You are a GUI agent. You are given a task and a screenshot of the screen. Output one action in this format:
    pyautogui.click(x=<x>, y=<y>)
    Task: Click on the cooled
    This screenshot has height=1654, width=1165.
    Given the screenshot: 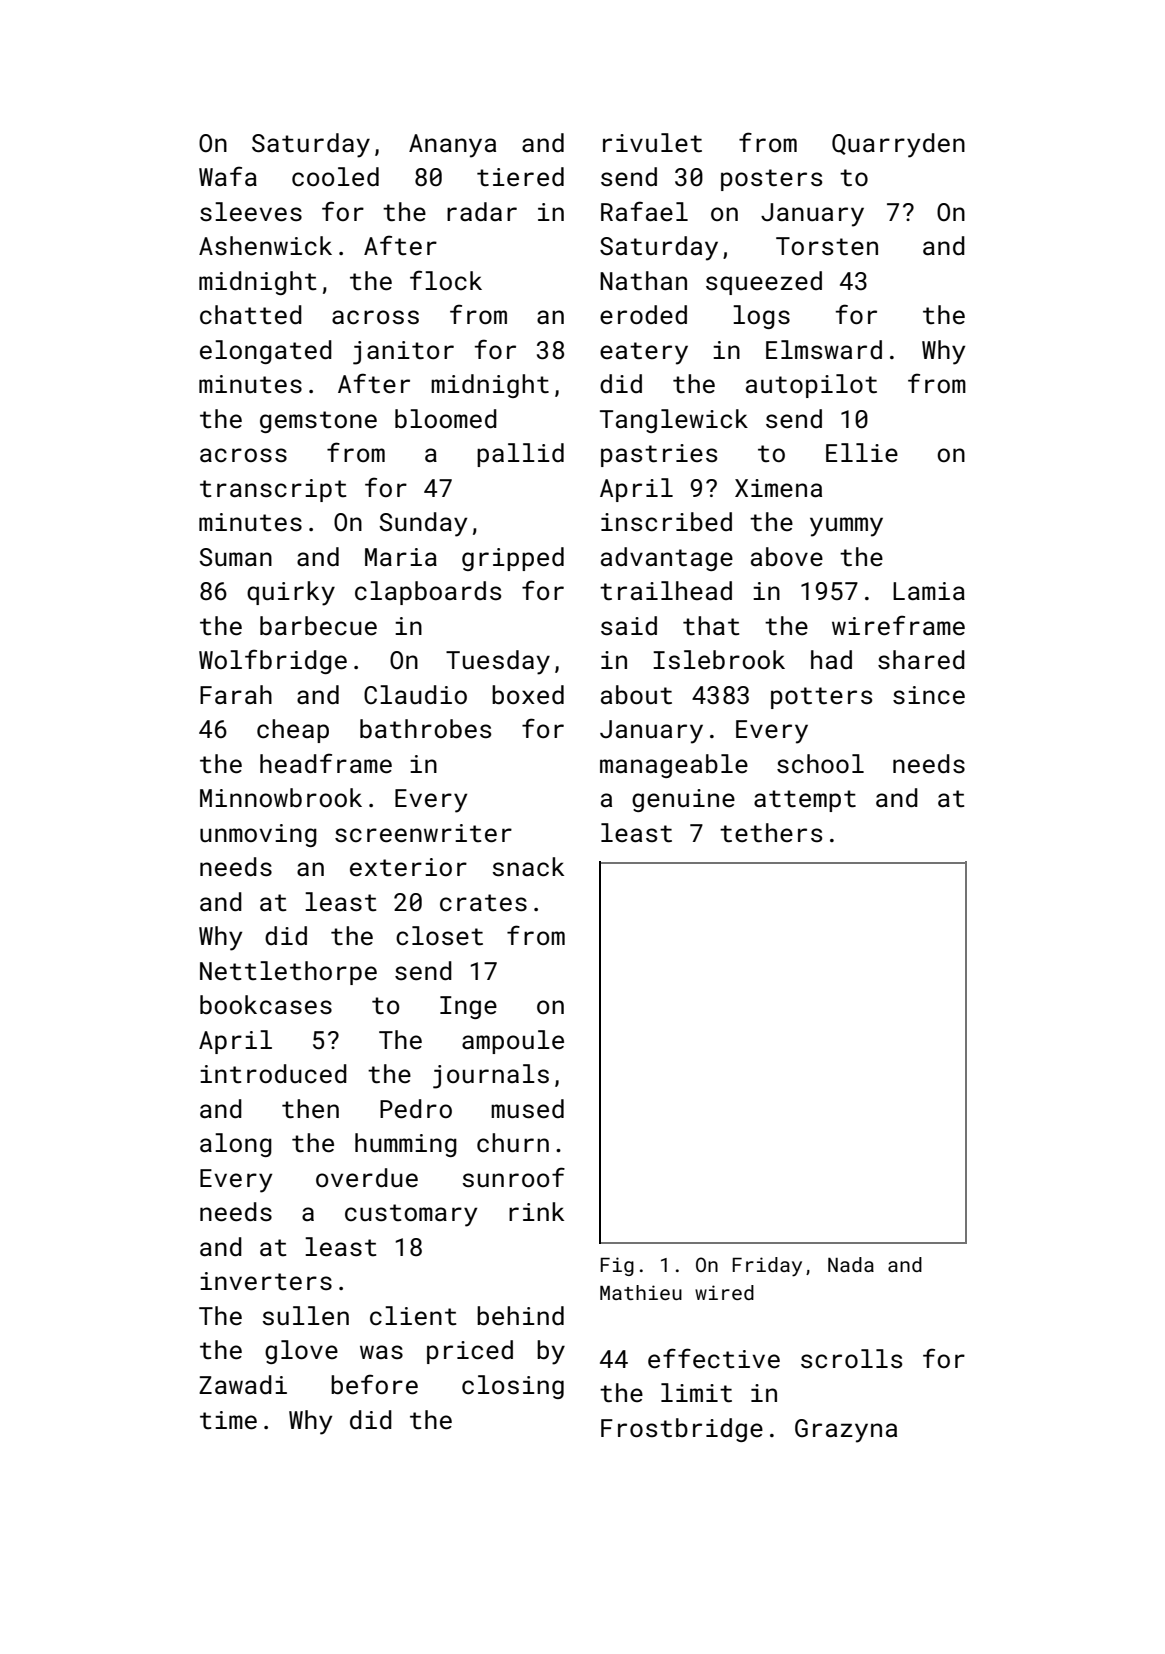 What is the action you would take?
    pyautogui.click(x=335, y=177)
